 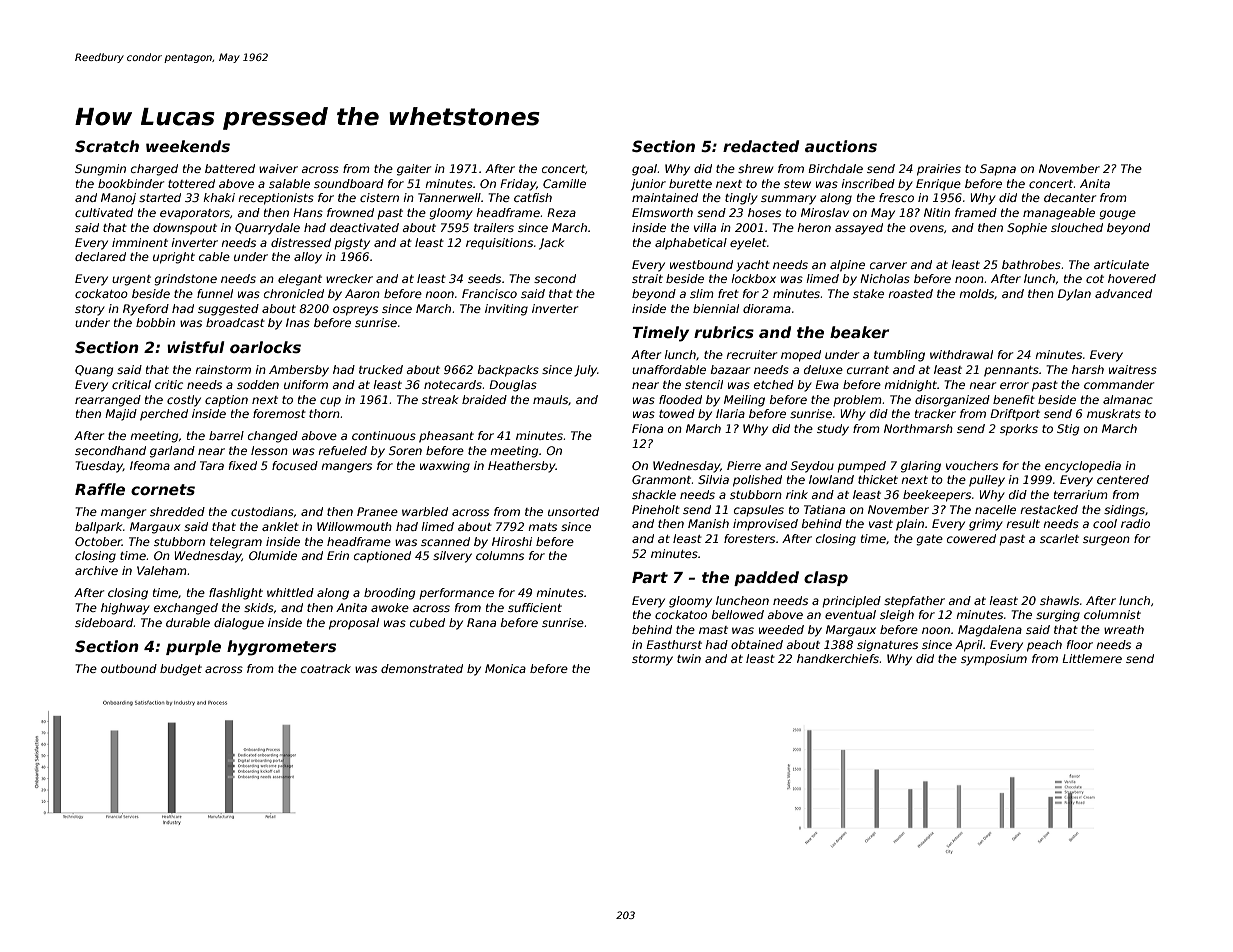 I want to click on whittled, so click(x=290, y=592).
